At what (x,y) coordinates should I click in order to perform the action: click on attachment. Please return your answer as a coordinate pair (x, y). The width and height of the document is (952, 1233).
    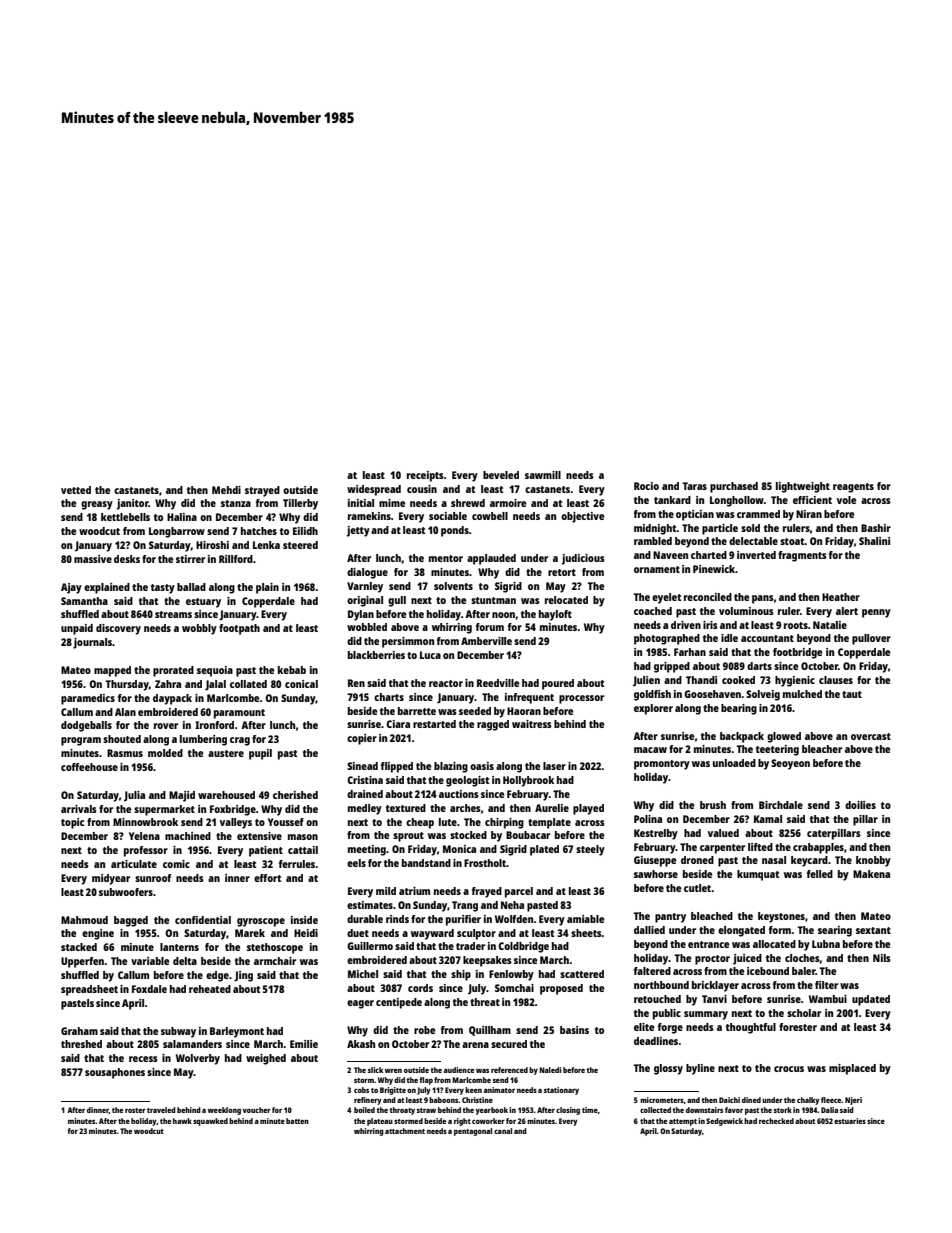
    Looking at the image, I should click on (405, 1131).
